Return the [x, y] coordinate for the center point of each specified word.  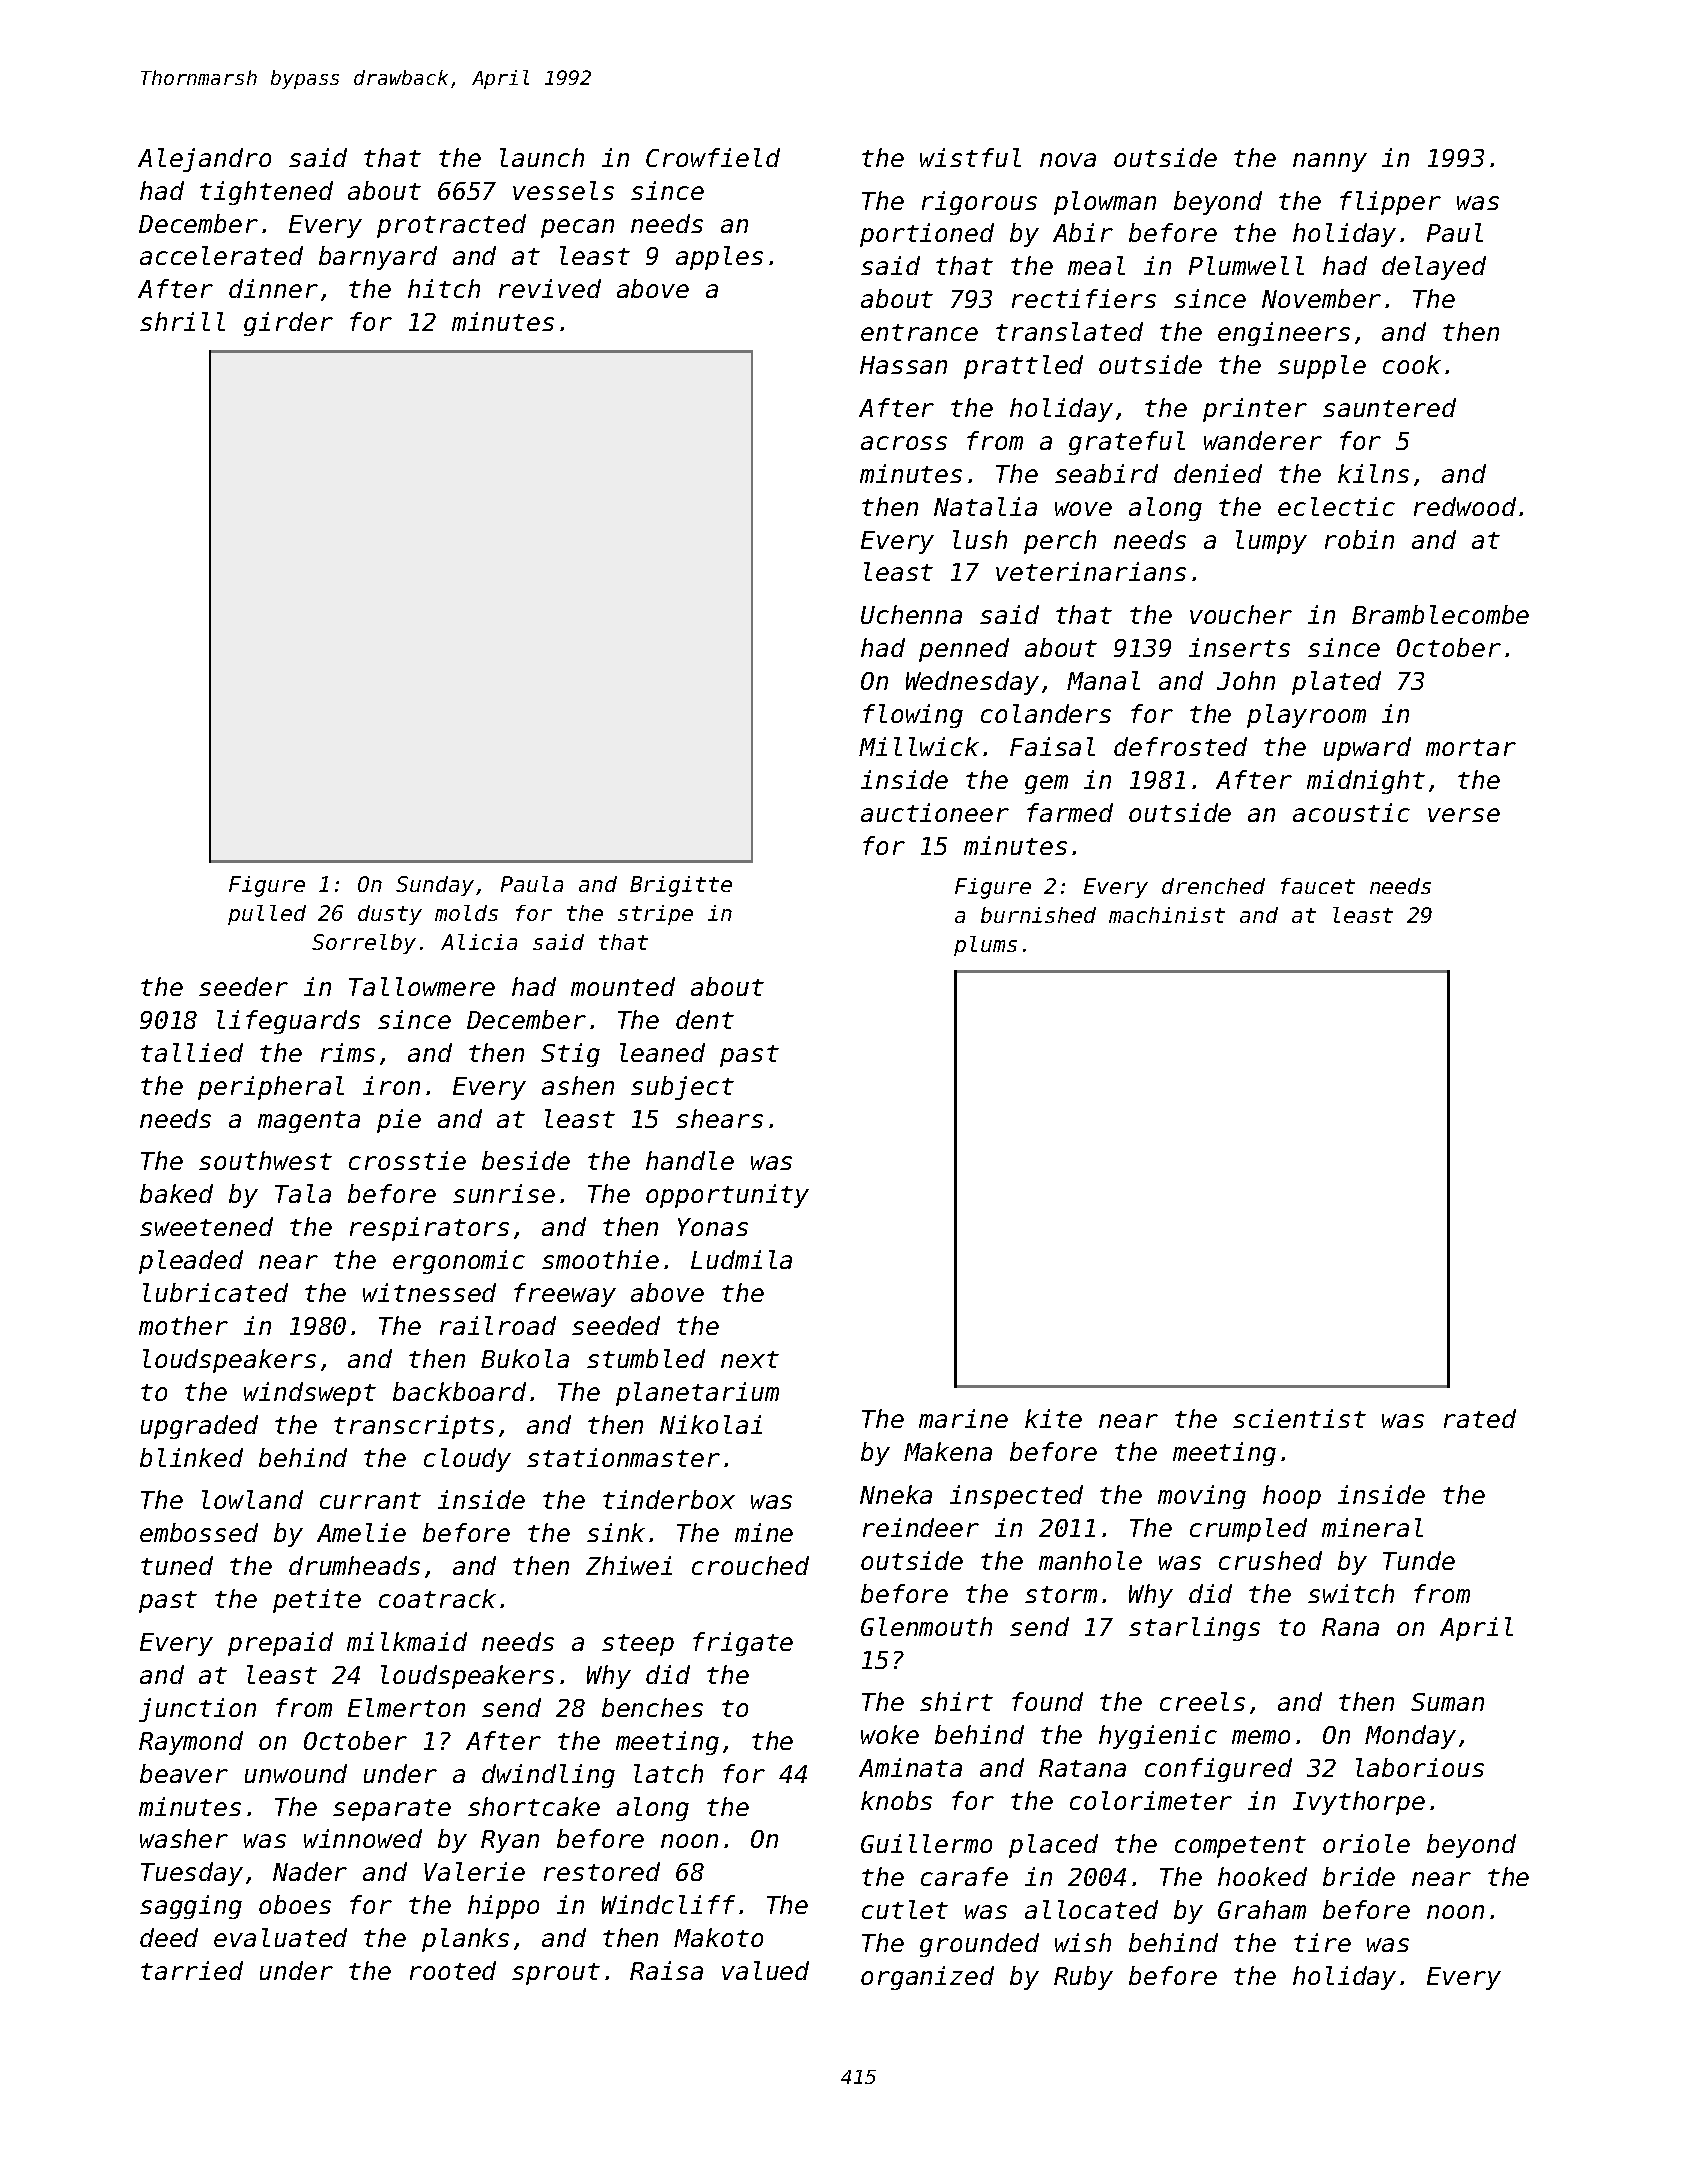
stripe [655, 915]
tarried [192, 1970]
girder [288, 324]
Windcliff [668, 1904]
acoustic [1351, 812]
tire [1322, 1942]
